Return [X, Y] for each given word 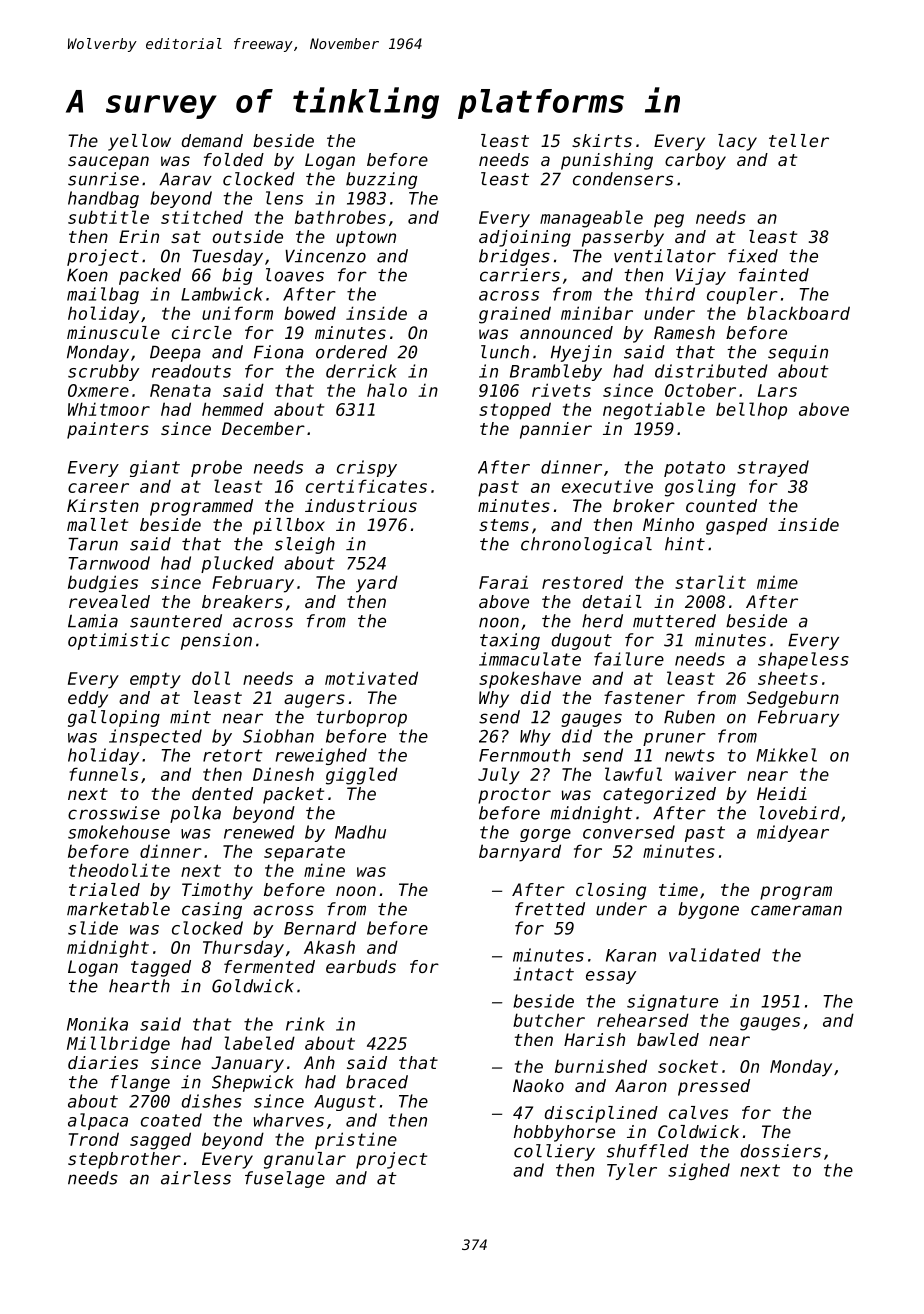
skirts [602, 140]
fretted [550, 909]
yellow [139, 142]
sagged [160, 1141]
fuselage [285, 1179]
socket [688, 1066]
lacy [737, 142]
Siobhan [278, 736]
